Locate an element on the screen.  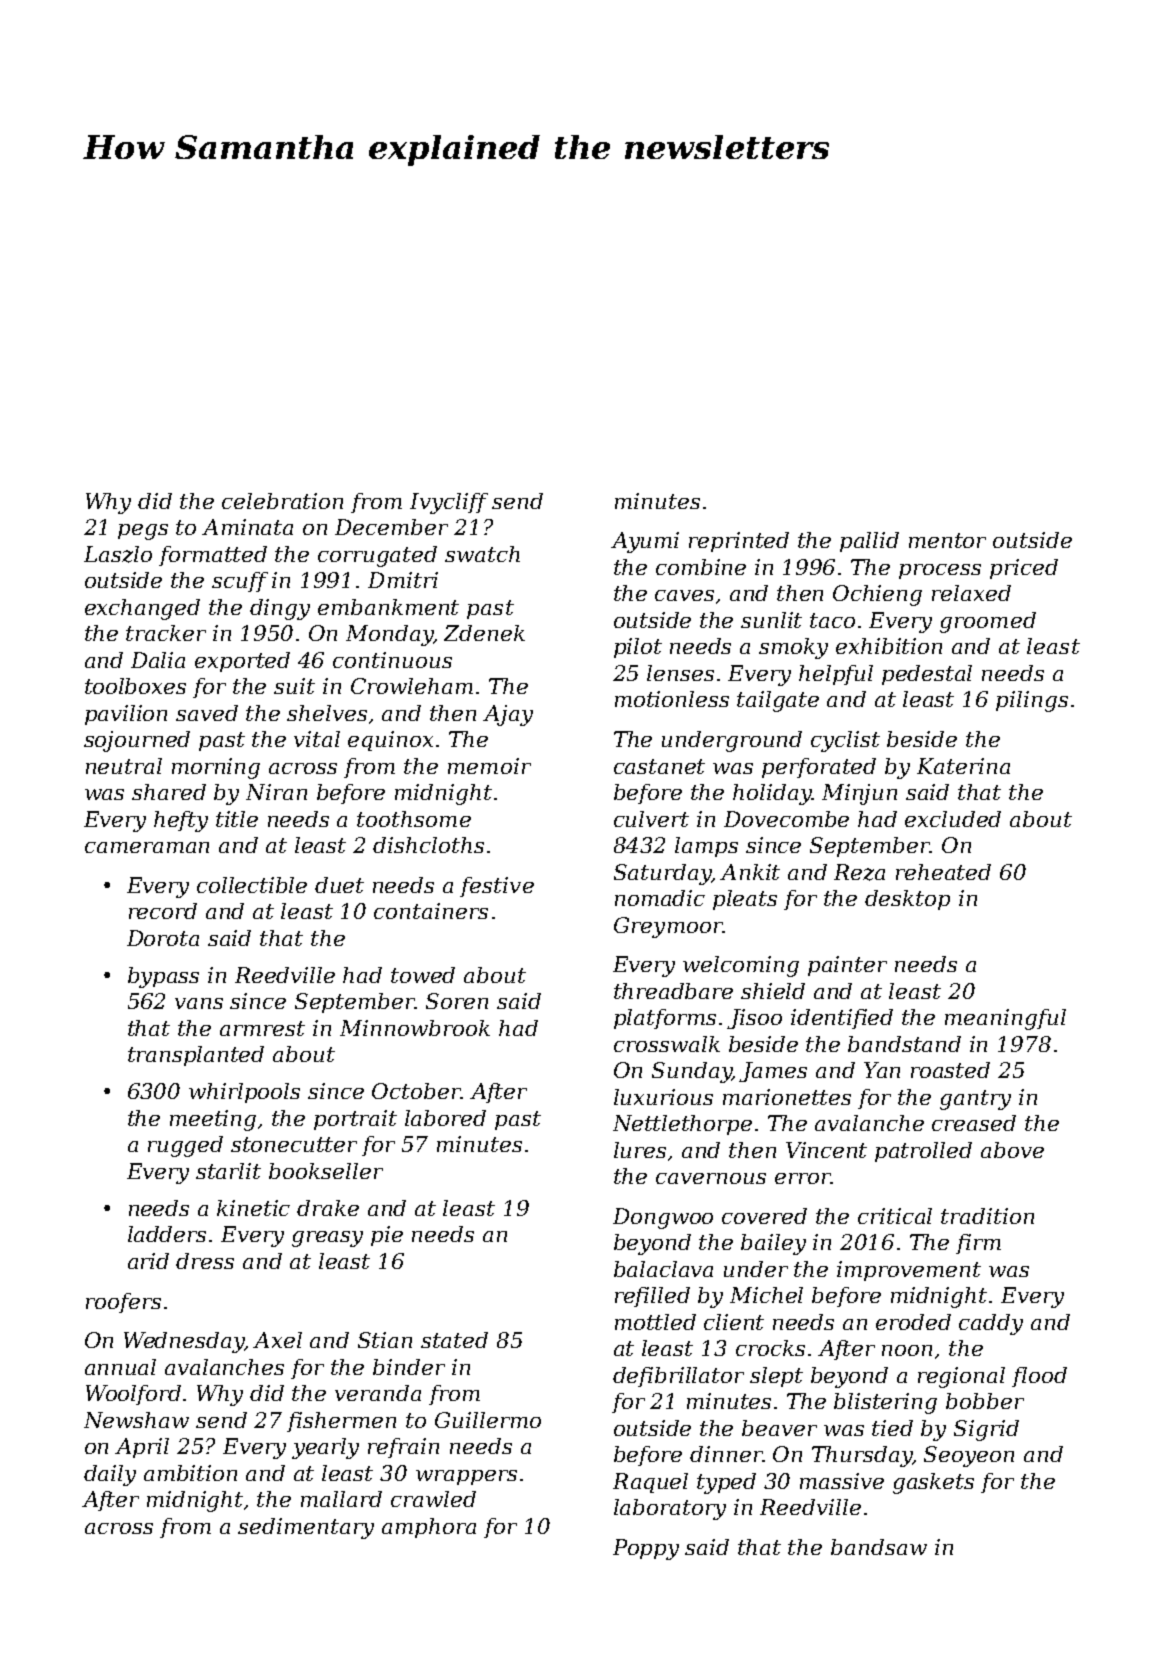
portrait is located at coordinates (355, 1120).
